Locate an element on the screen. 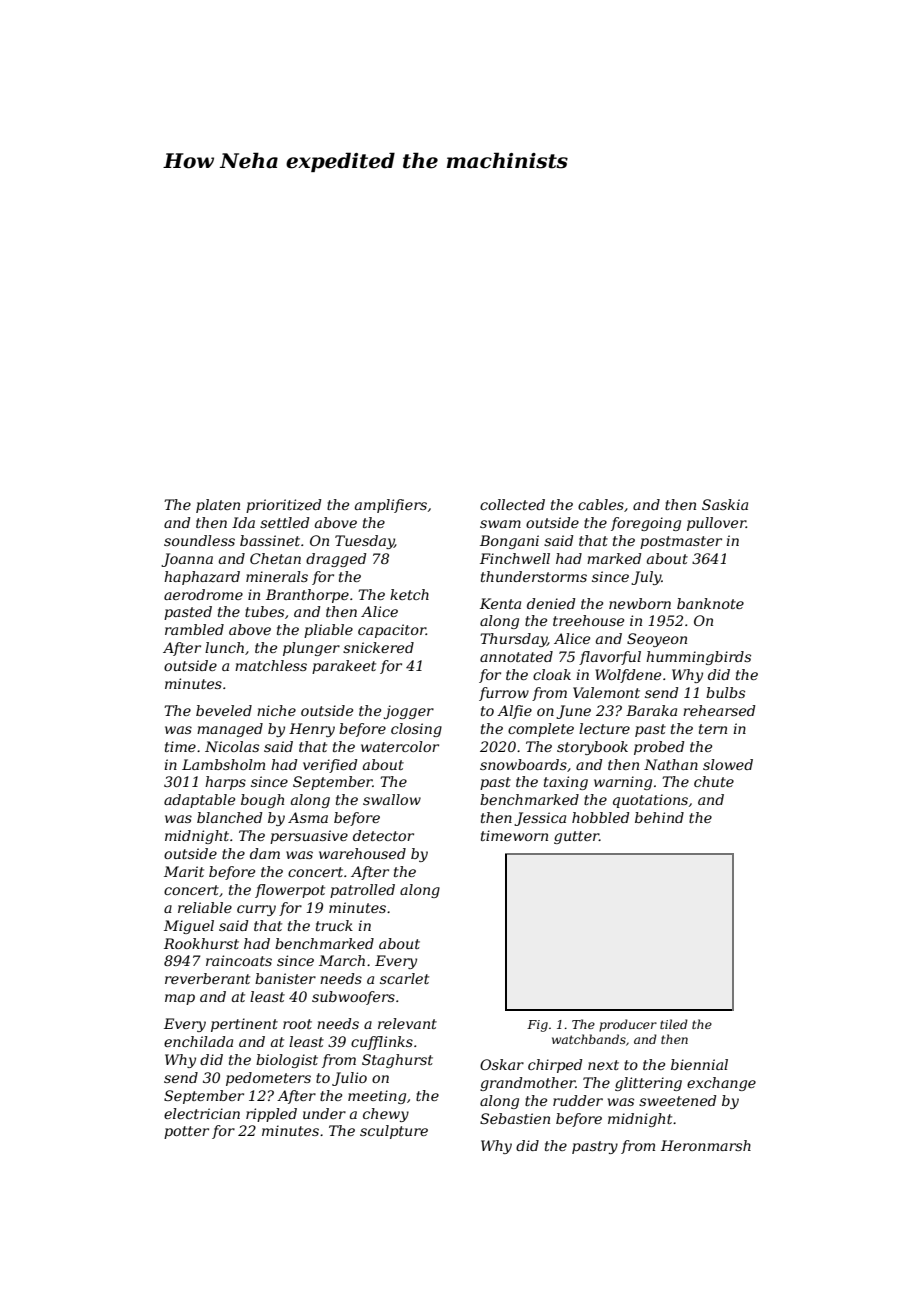 This screenshot has height=1311, width=924. platen is located at coordinates (218, 506).
